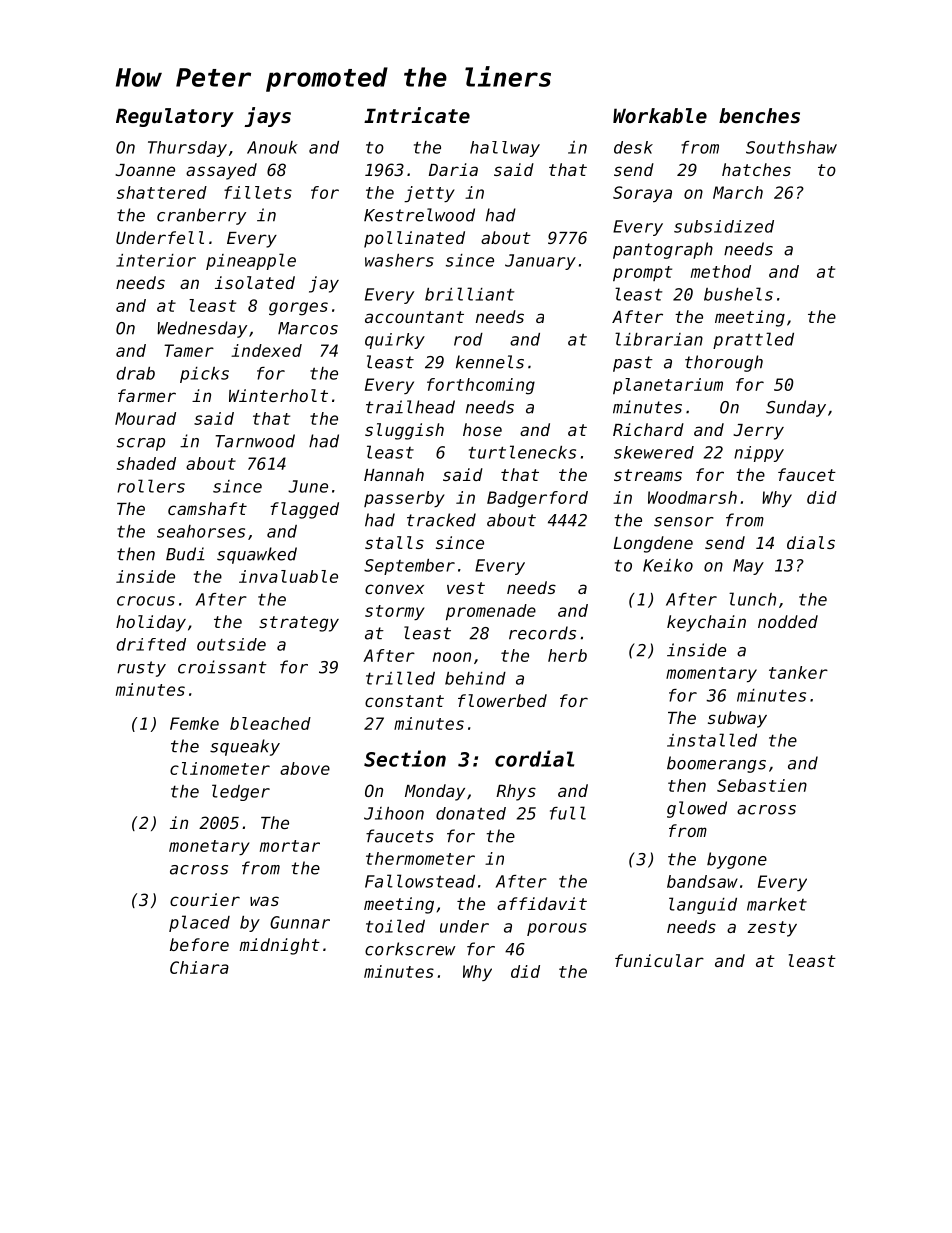  I want to click on bushels, so click(738, 294).
